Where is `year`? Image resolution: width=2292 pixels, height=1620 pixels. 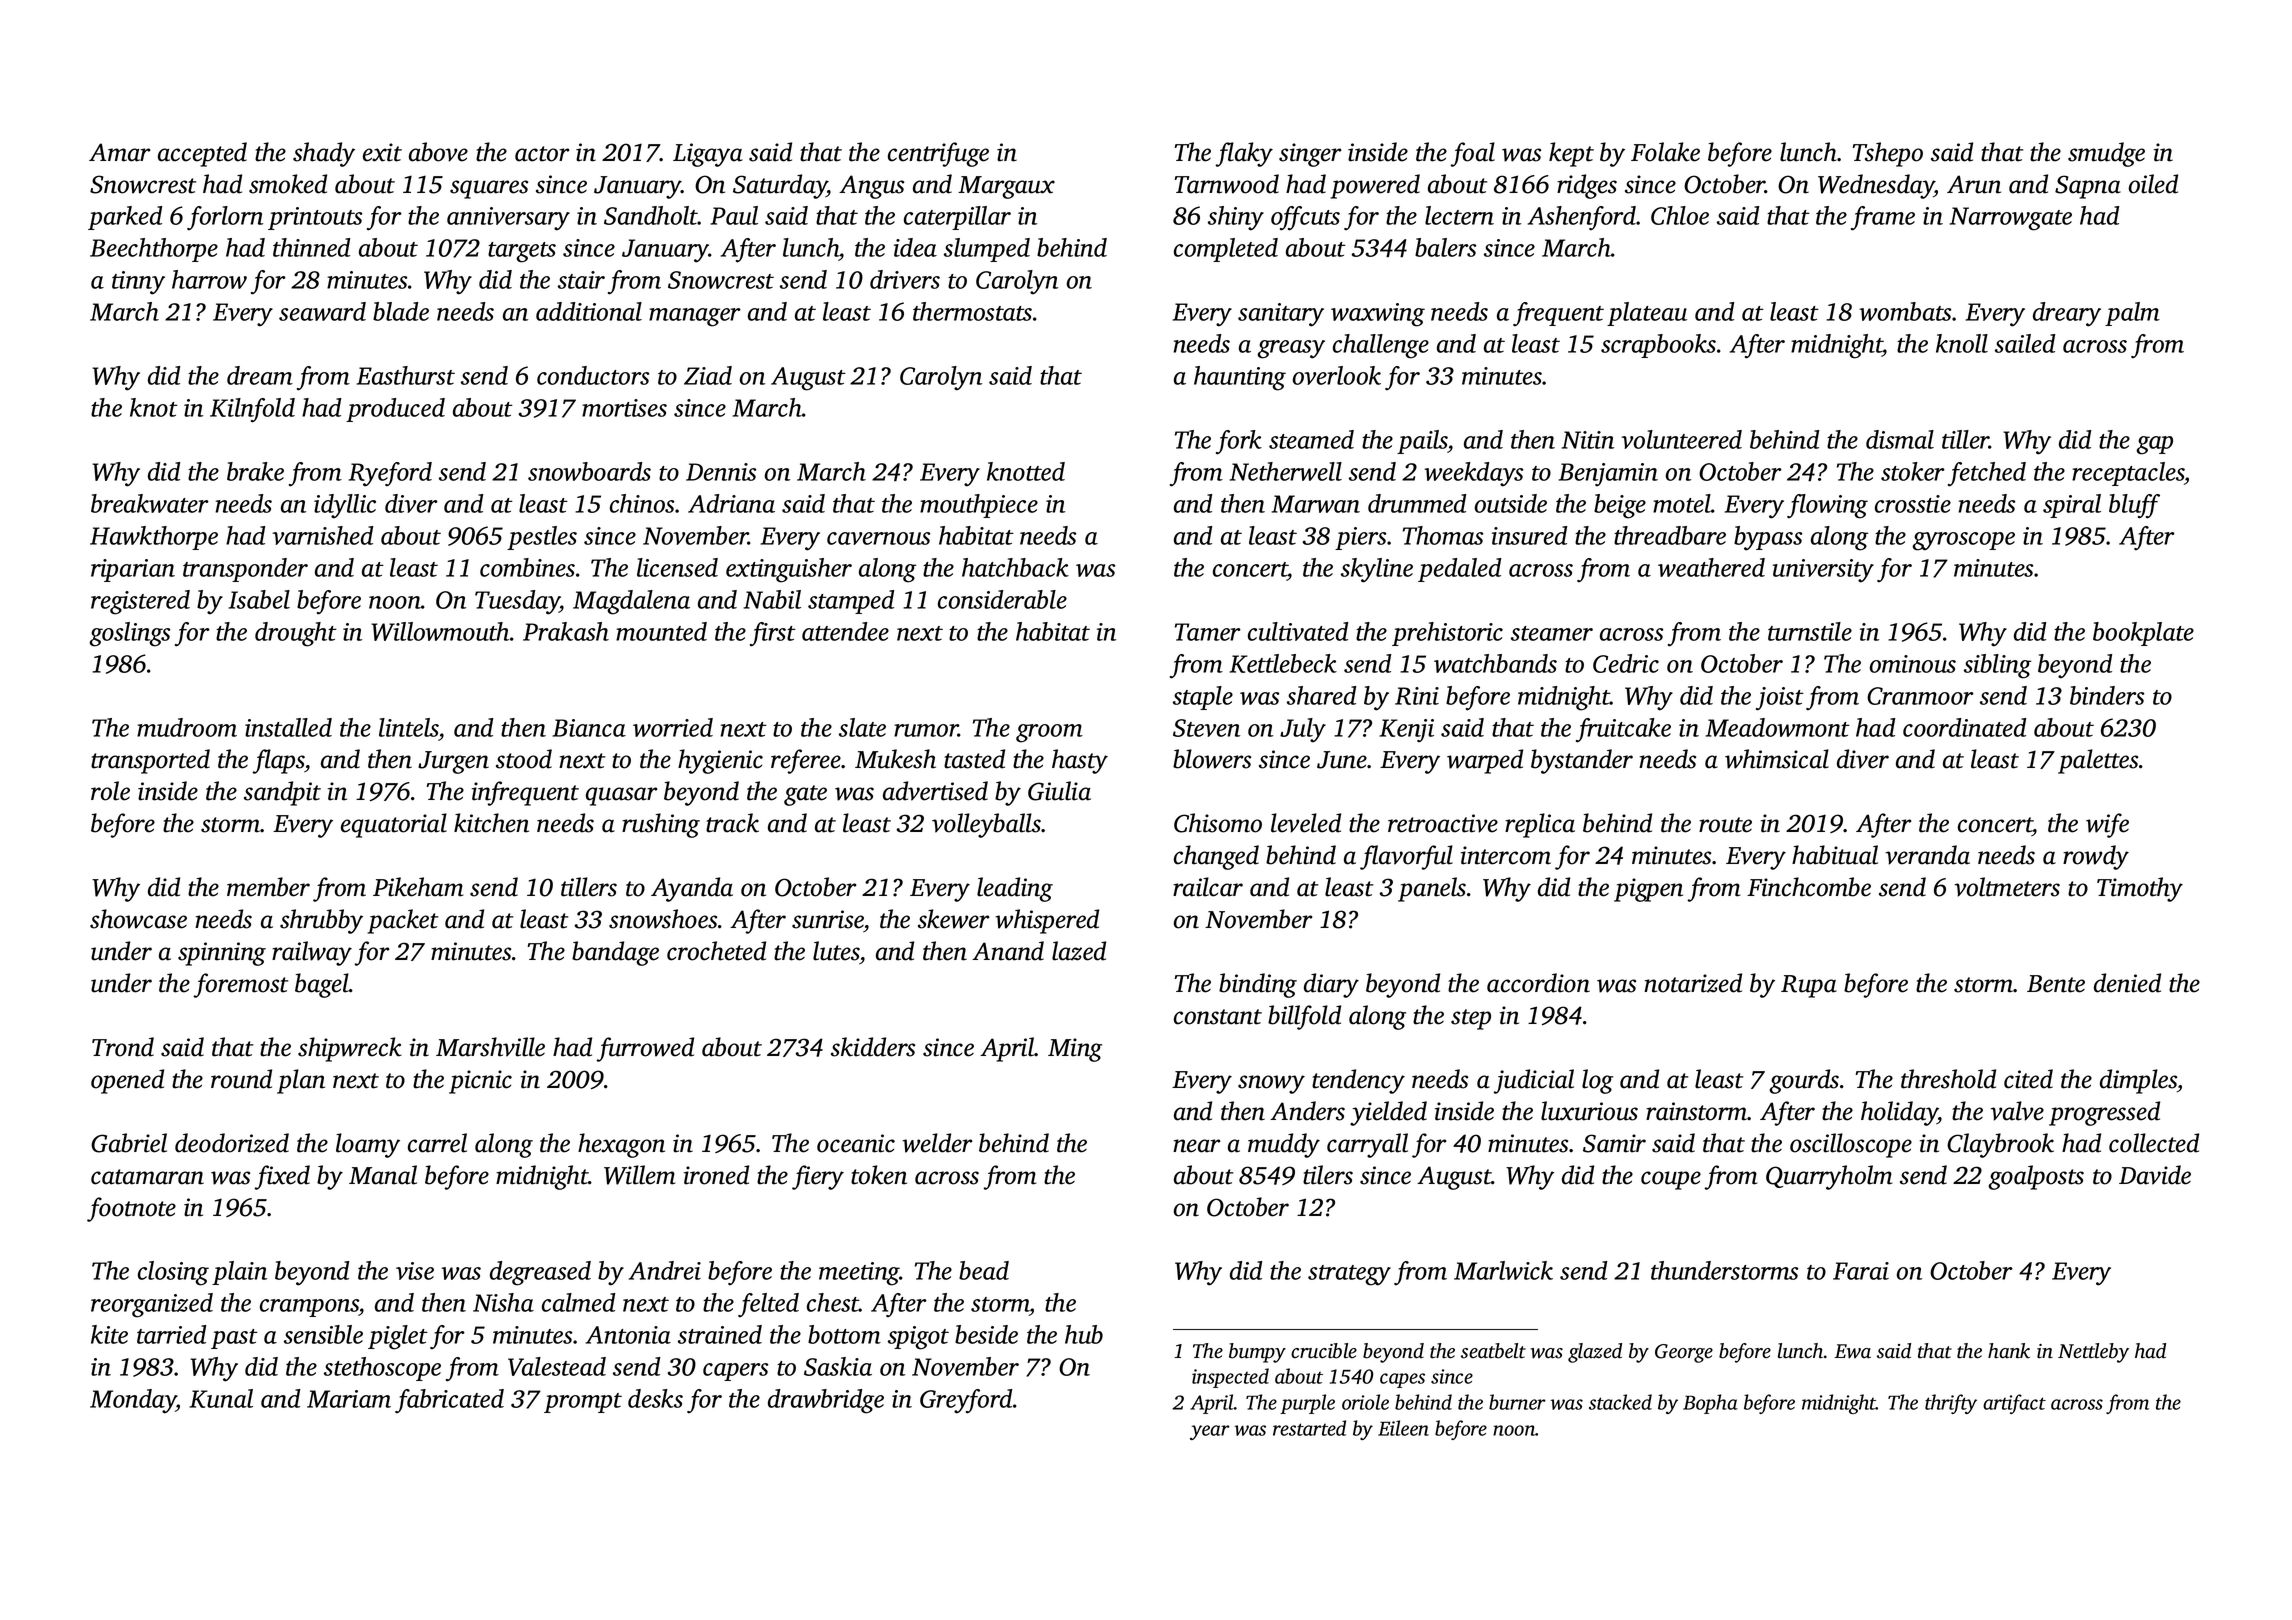
year is located at coordinates (1210, 1432).
